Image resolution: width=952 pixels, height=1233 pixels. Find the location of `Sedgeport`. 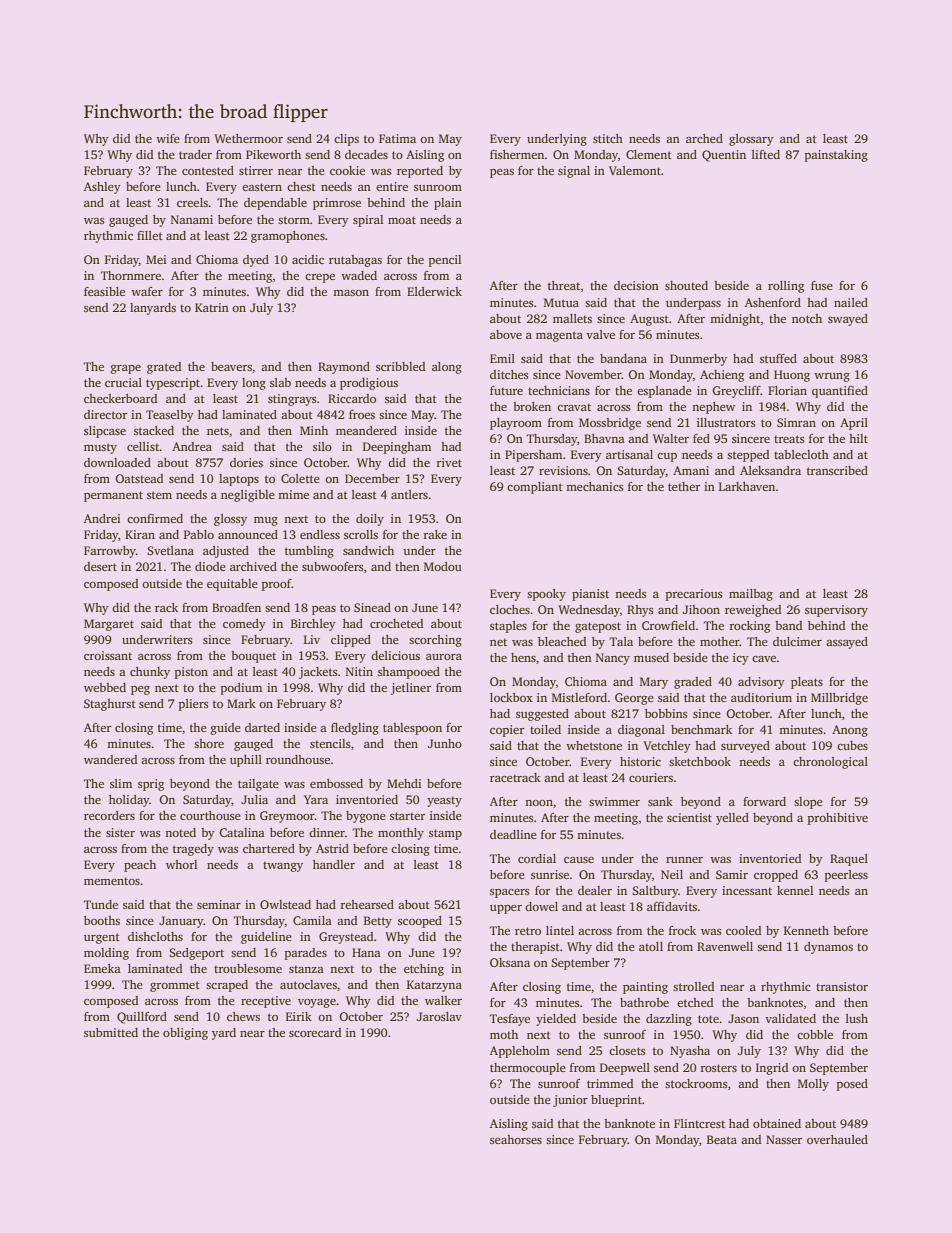

Sedgeport is located at coordinates (196, 954).
